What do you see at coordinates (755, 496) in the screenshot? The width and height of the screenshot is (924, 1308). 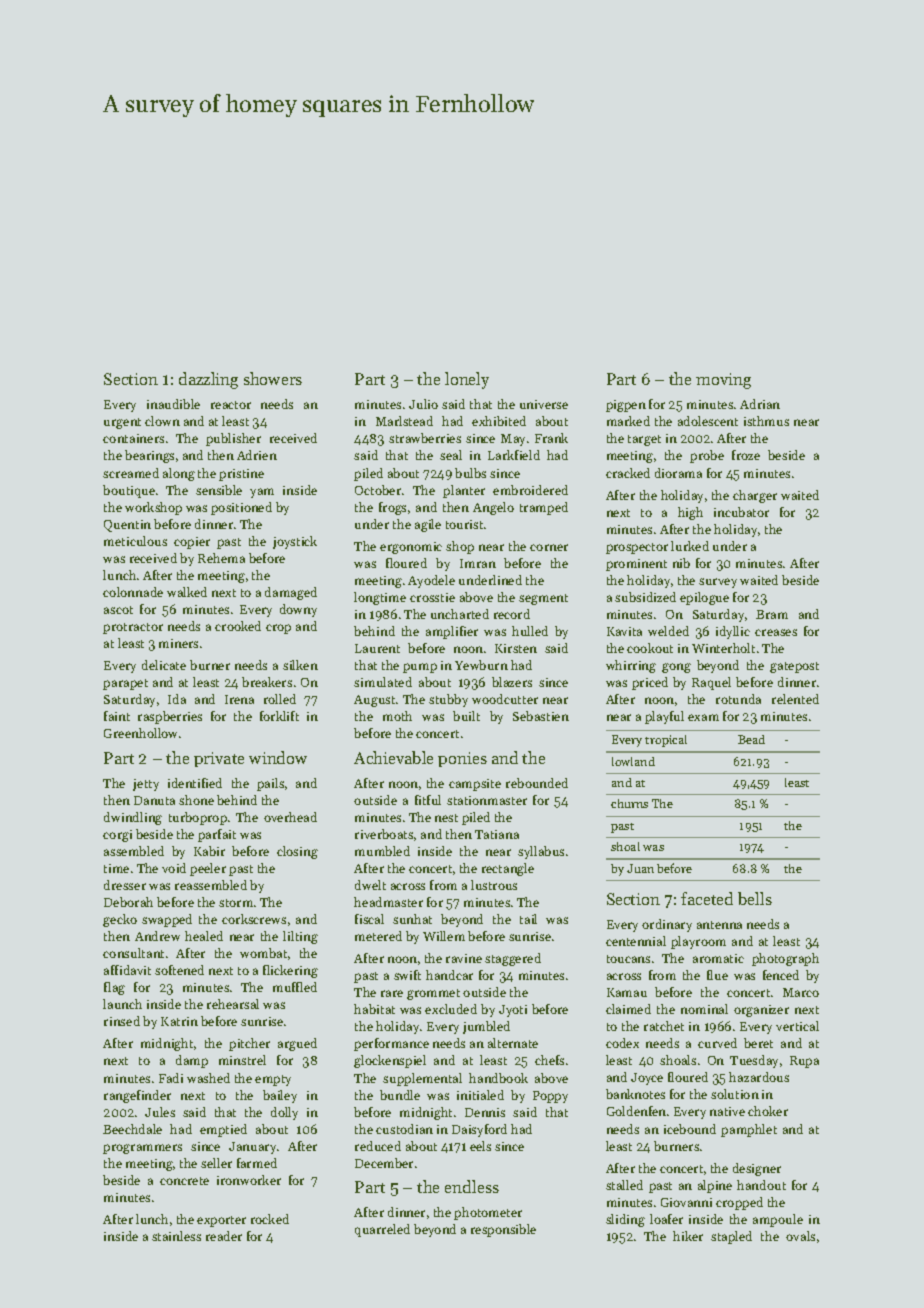 I see `charger` at bounding box center [755, 496].
